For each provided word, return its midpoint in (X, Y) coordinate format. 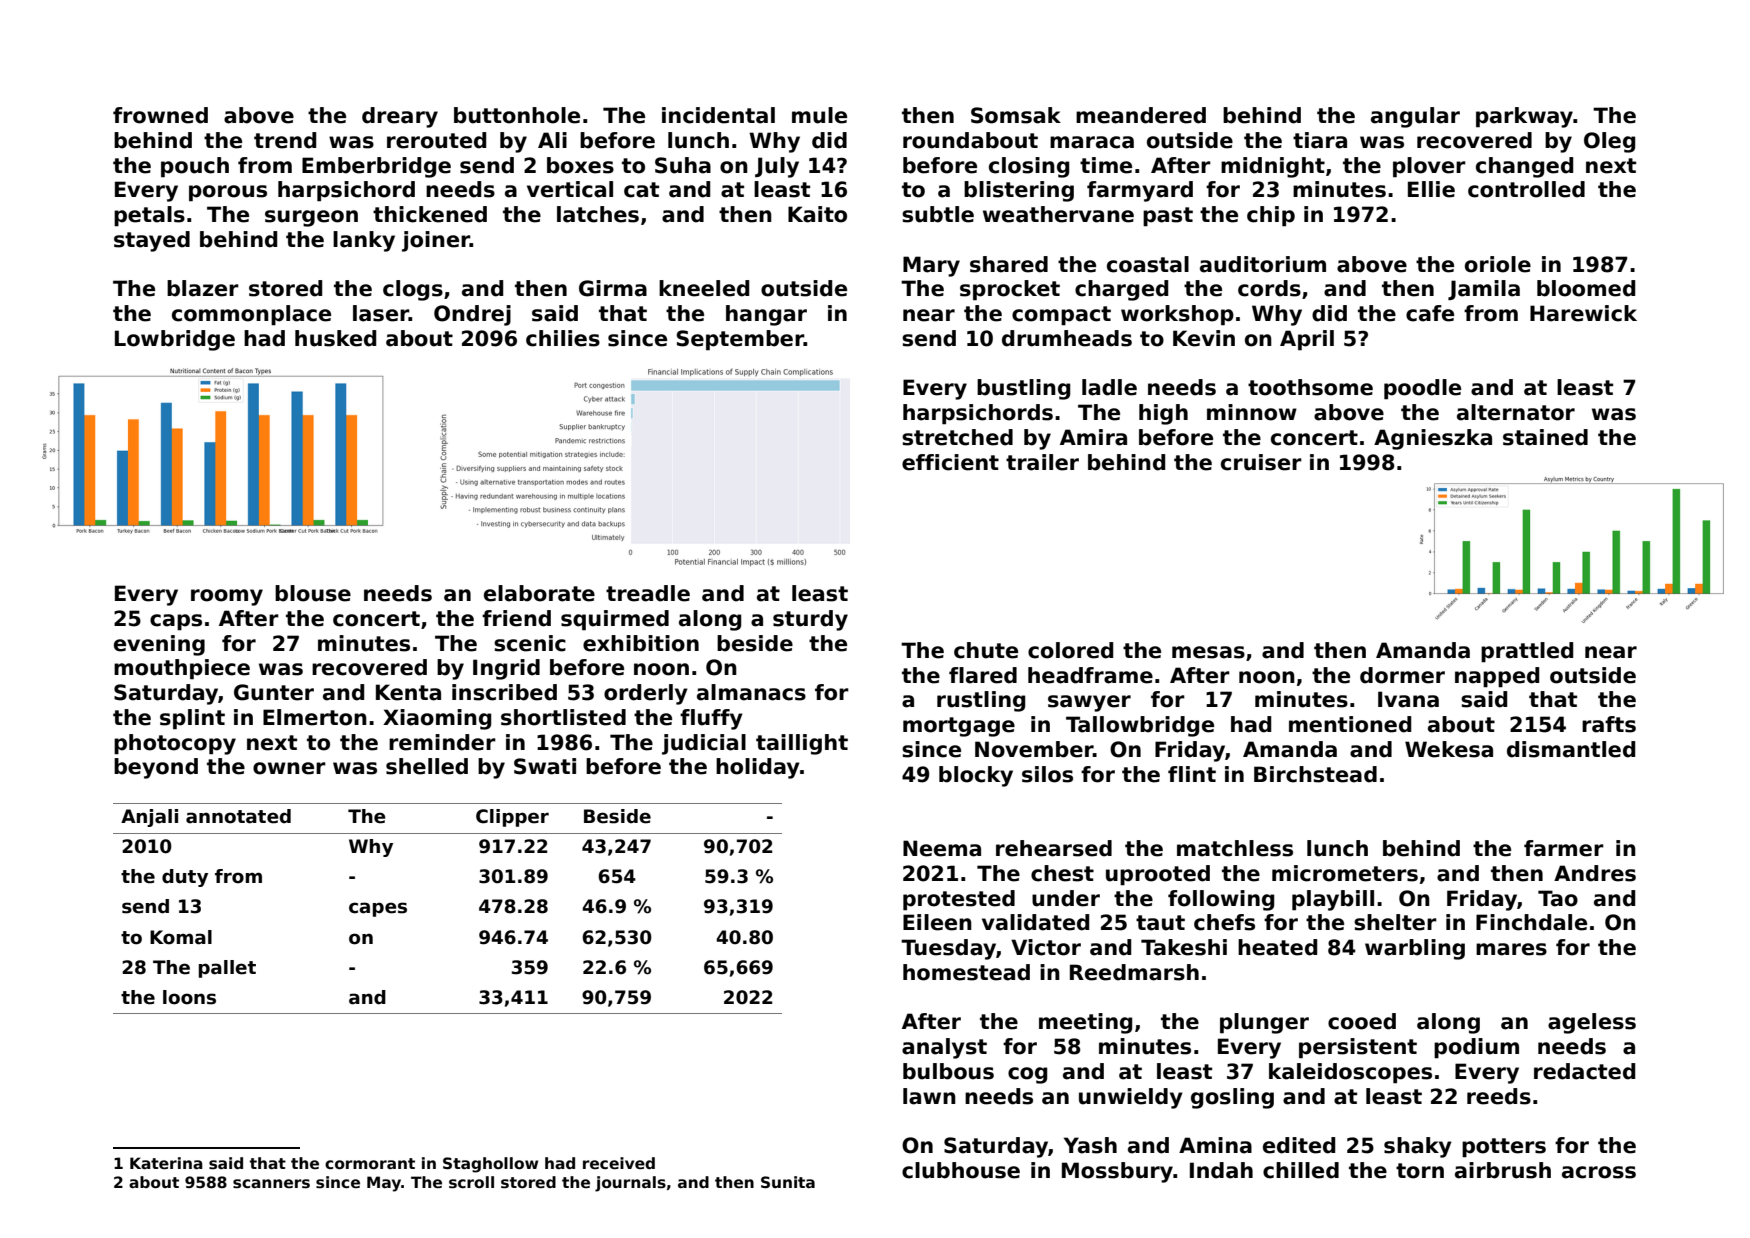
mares (1511, 949)
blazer (203, 288)
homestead (966, 972)
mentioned (1350, 724)
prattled (1527, 652)
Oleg (1609, 142)
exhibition (641, 643)
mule (819, 115)
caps (176, 622)
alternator (1516, 412)
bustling (1023, 389)
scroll (471, 1182)
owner (289, 768)
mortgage (959, 727)
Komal (181, 937)
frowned (160, 115)
